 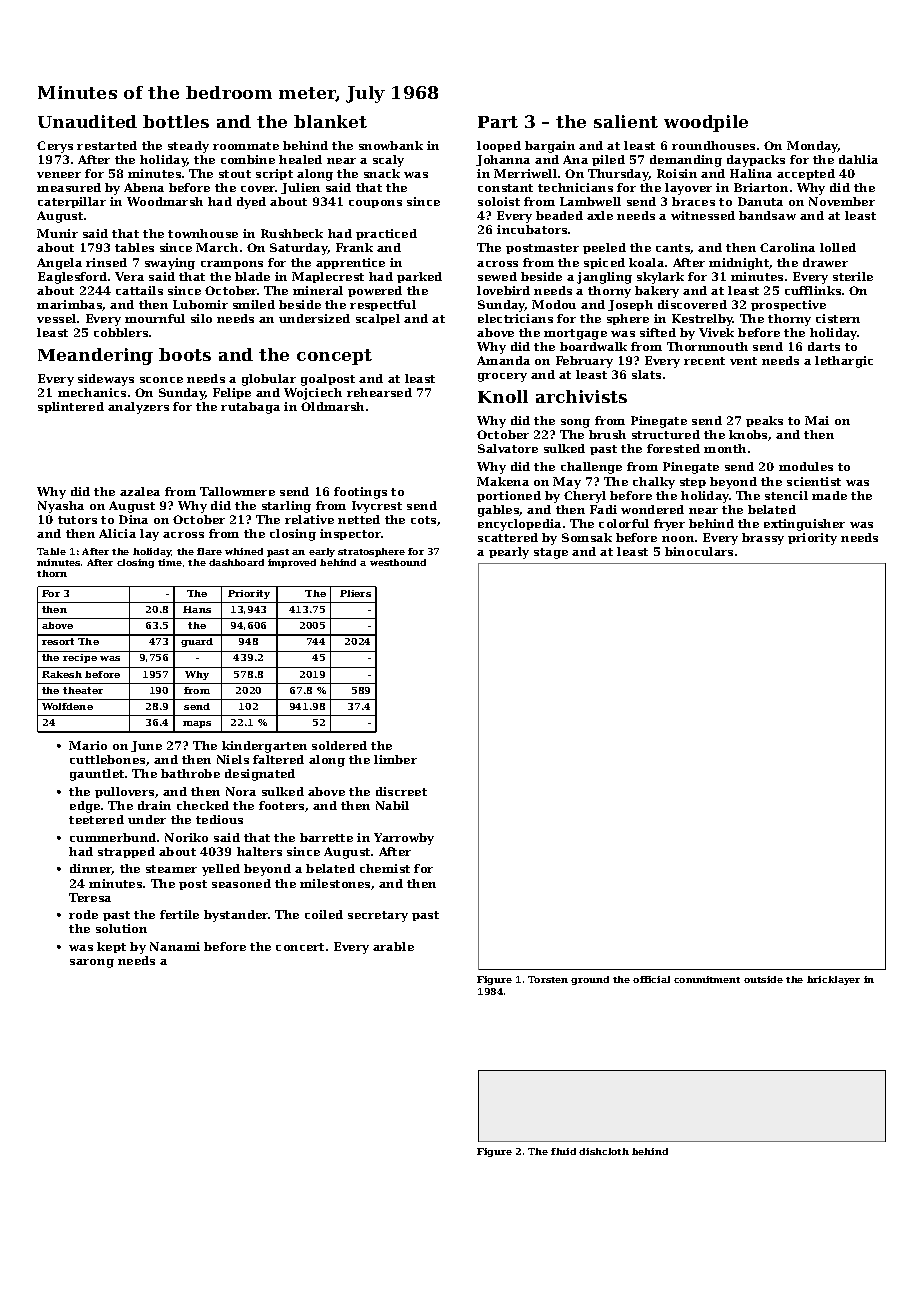 I want to click on caterpillar, so click(x=72, y=202).
